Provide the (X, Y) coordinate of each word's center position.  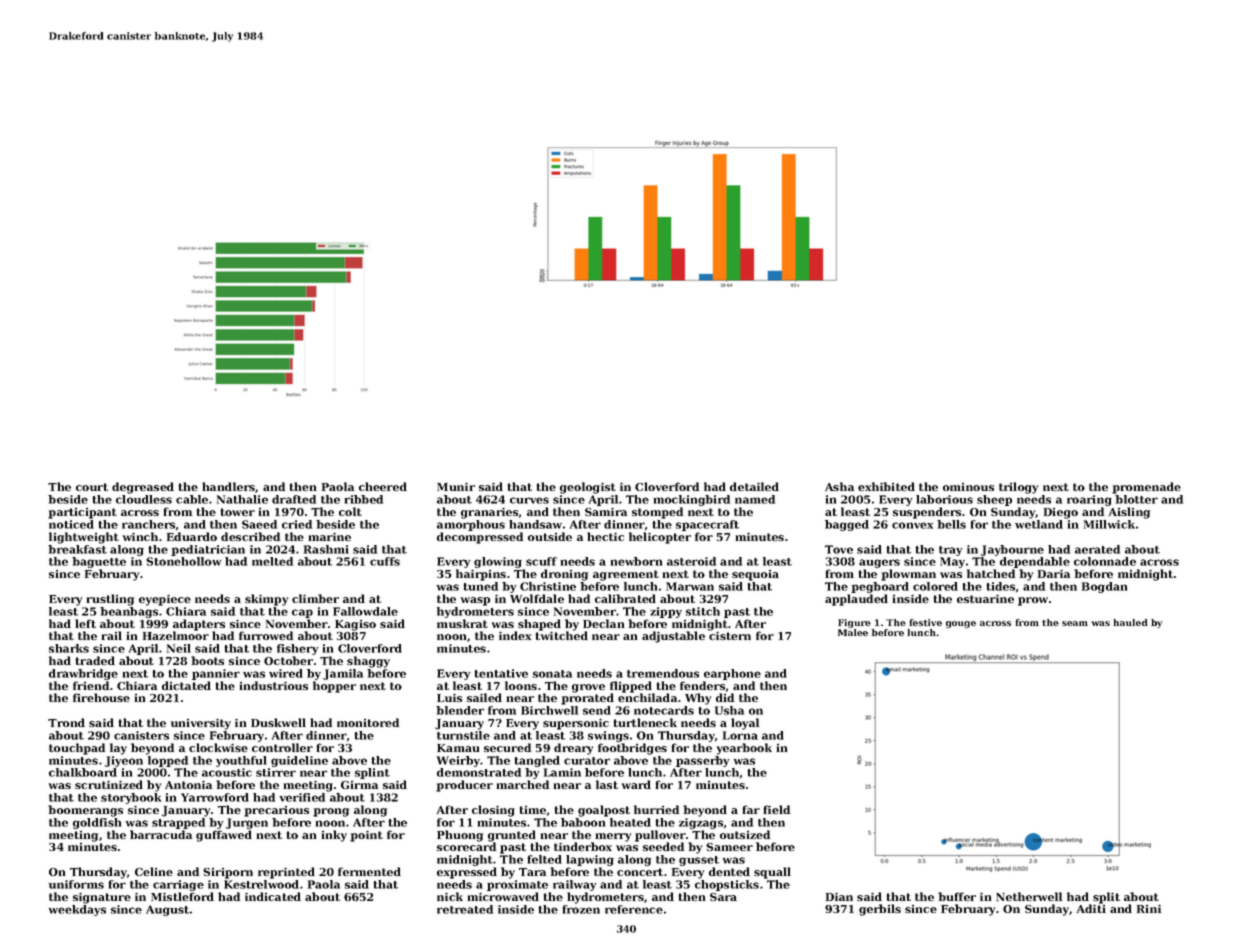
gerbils (880, 910)
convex (912, 525)
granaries (489, 513)
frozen (581, 909)
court (92, 487)
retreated (465, 909)
